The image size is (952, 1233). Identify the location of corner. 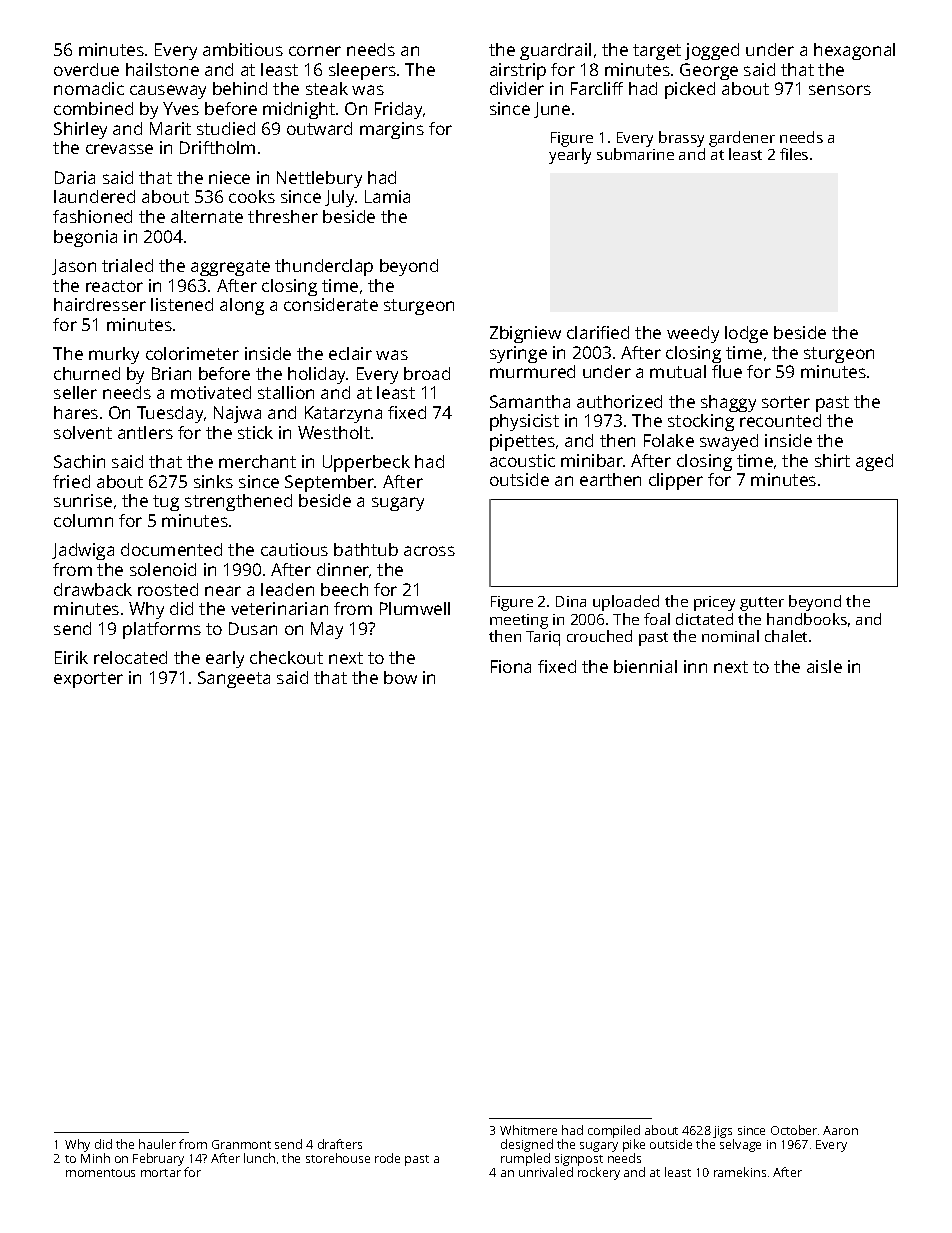
(315, 51).
